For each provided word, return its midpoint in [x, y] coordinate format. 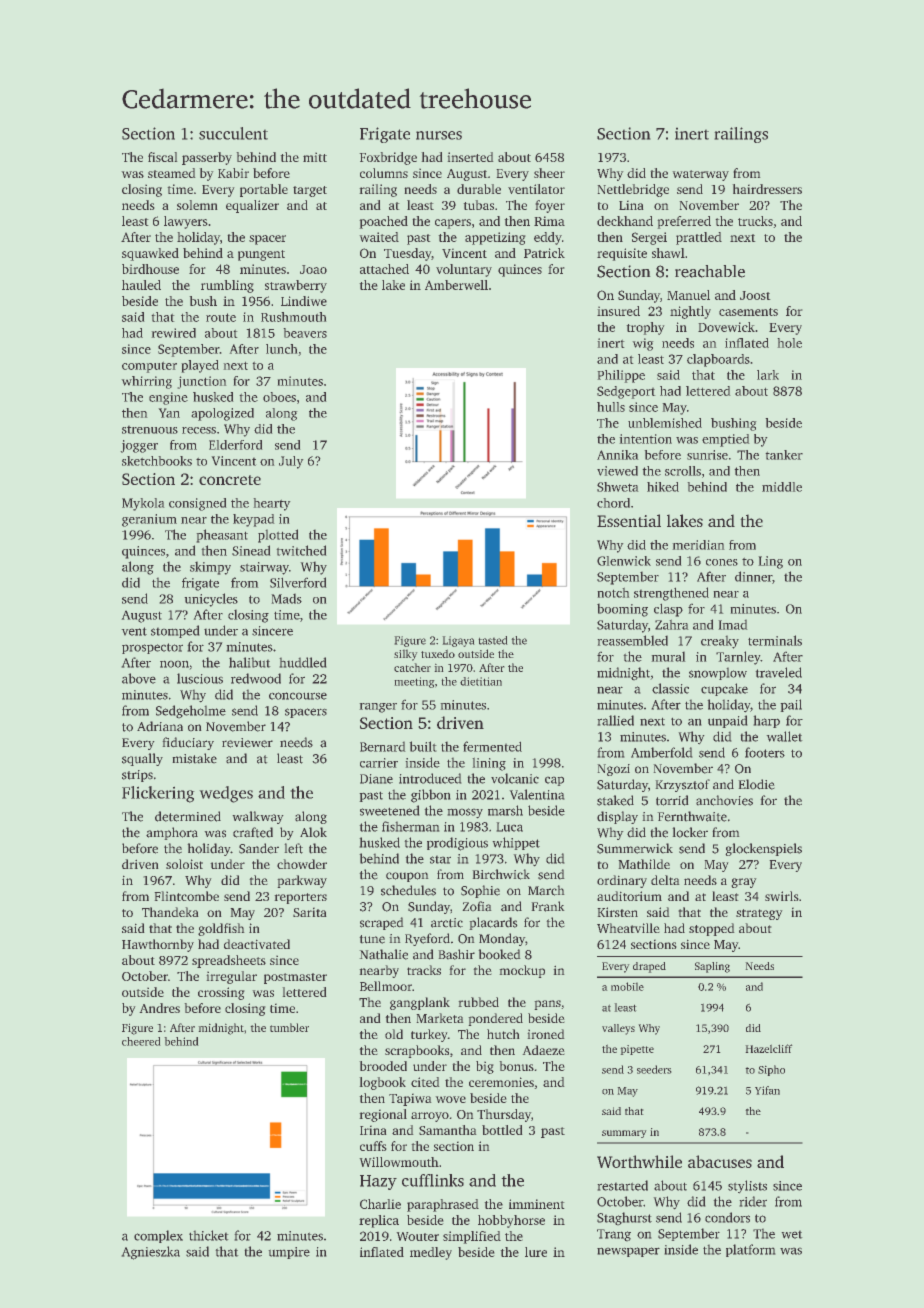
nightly [690, 312]
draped [649, 967]
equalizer [252, 206]
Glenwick [624, 561]
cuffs [373, 1146]
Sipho [771, 1070]
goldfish [221, 929]
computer [149, 367]
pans [548, 1005]
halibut [249, 662]
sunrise [707, 455]
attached [384, 269]
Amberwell [456, 285]
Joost [755, 295]
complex [158, 1236]
